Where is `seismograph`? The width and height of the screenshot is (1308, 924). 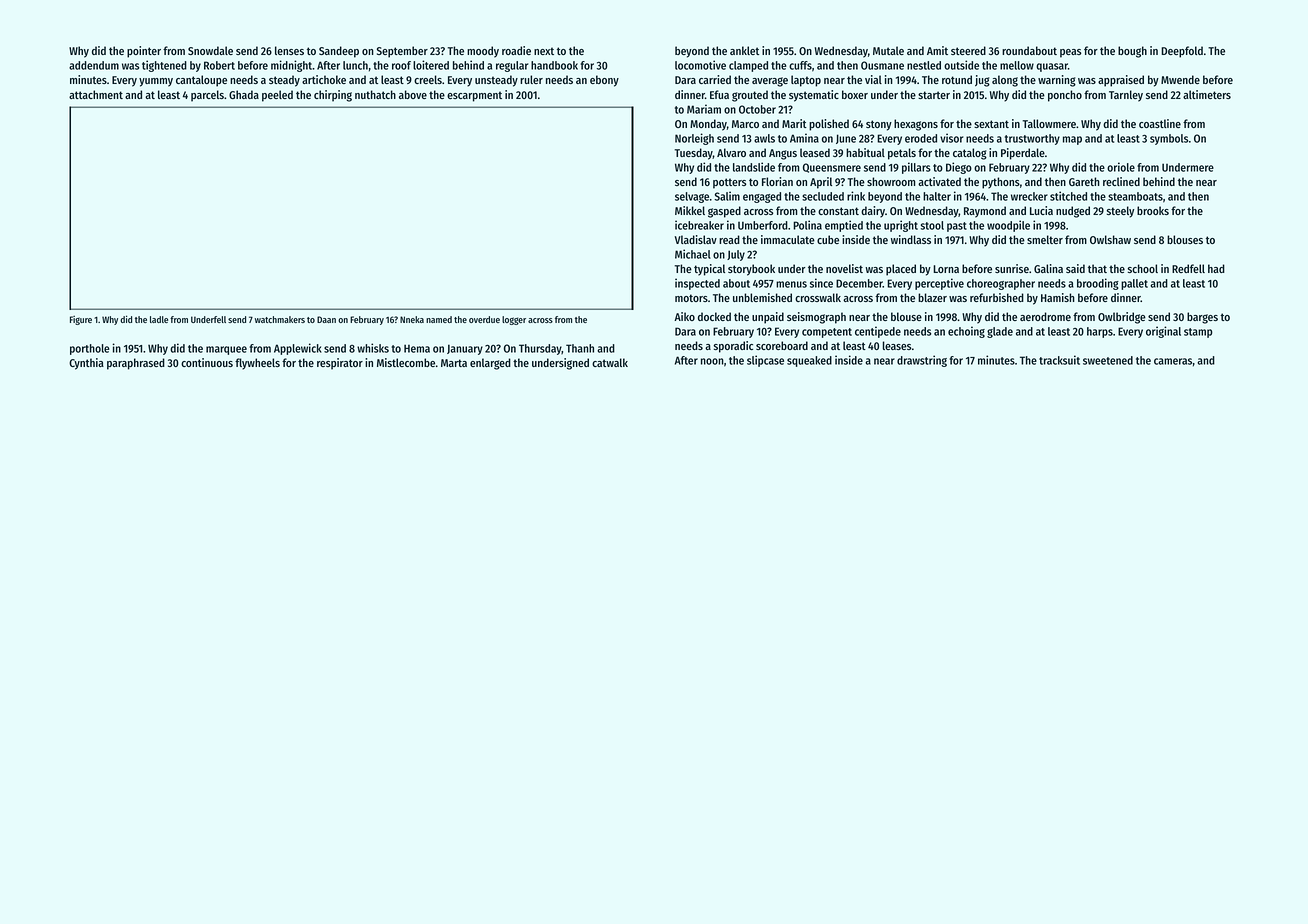 seismograph is located at coordinates (816, 318).
